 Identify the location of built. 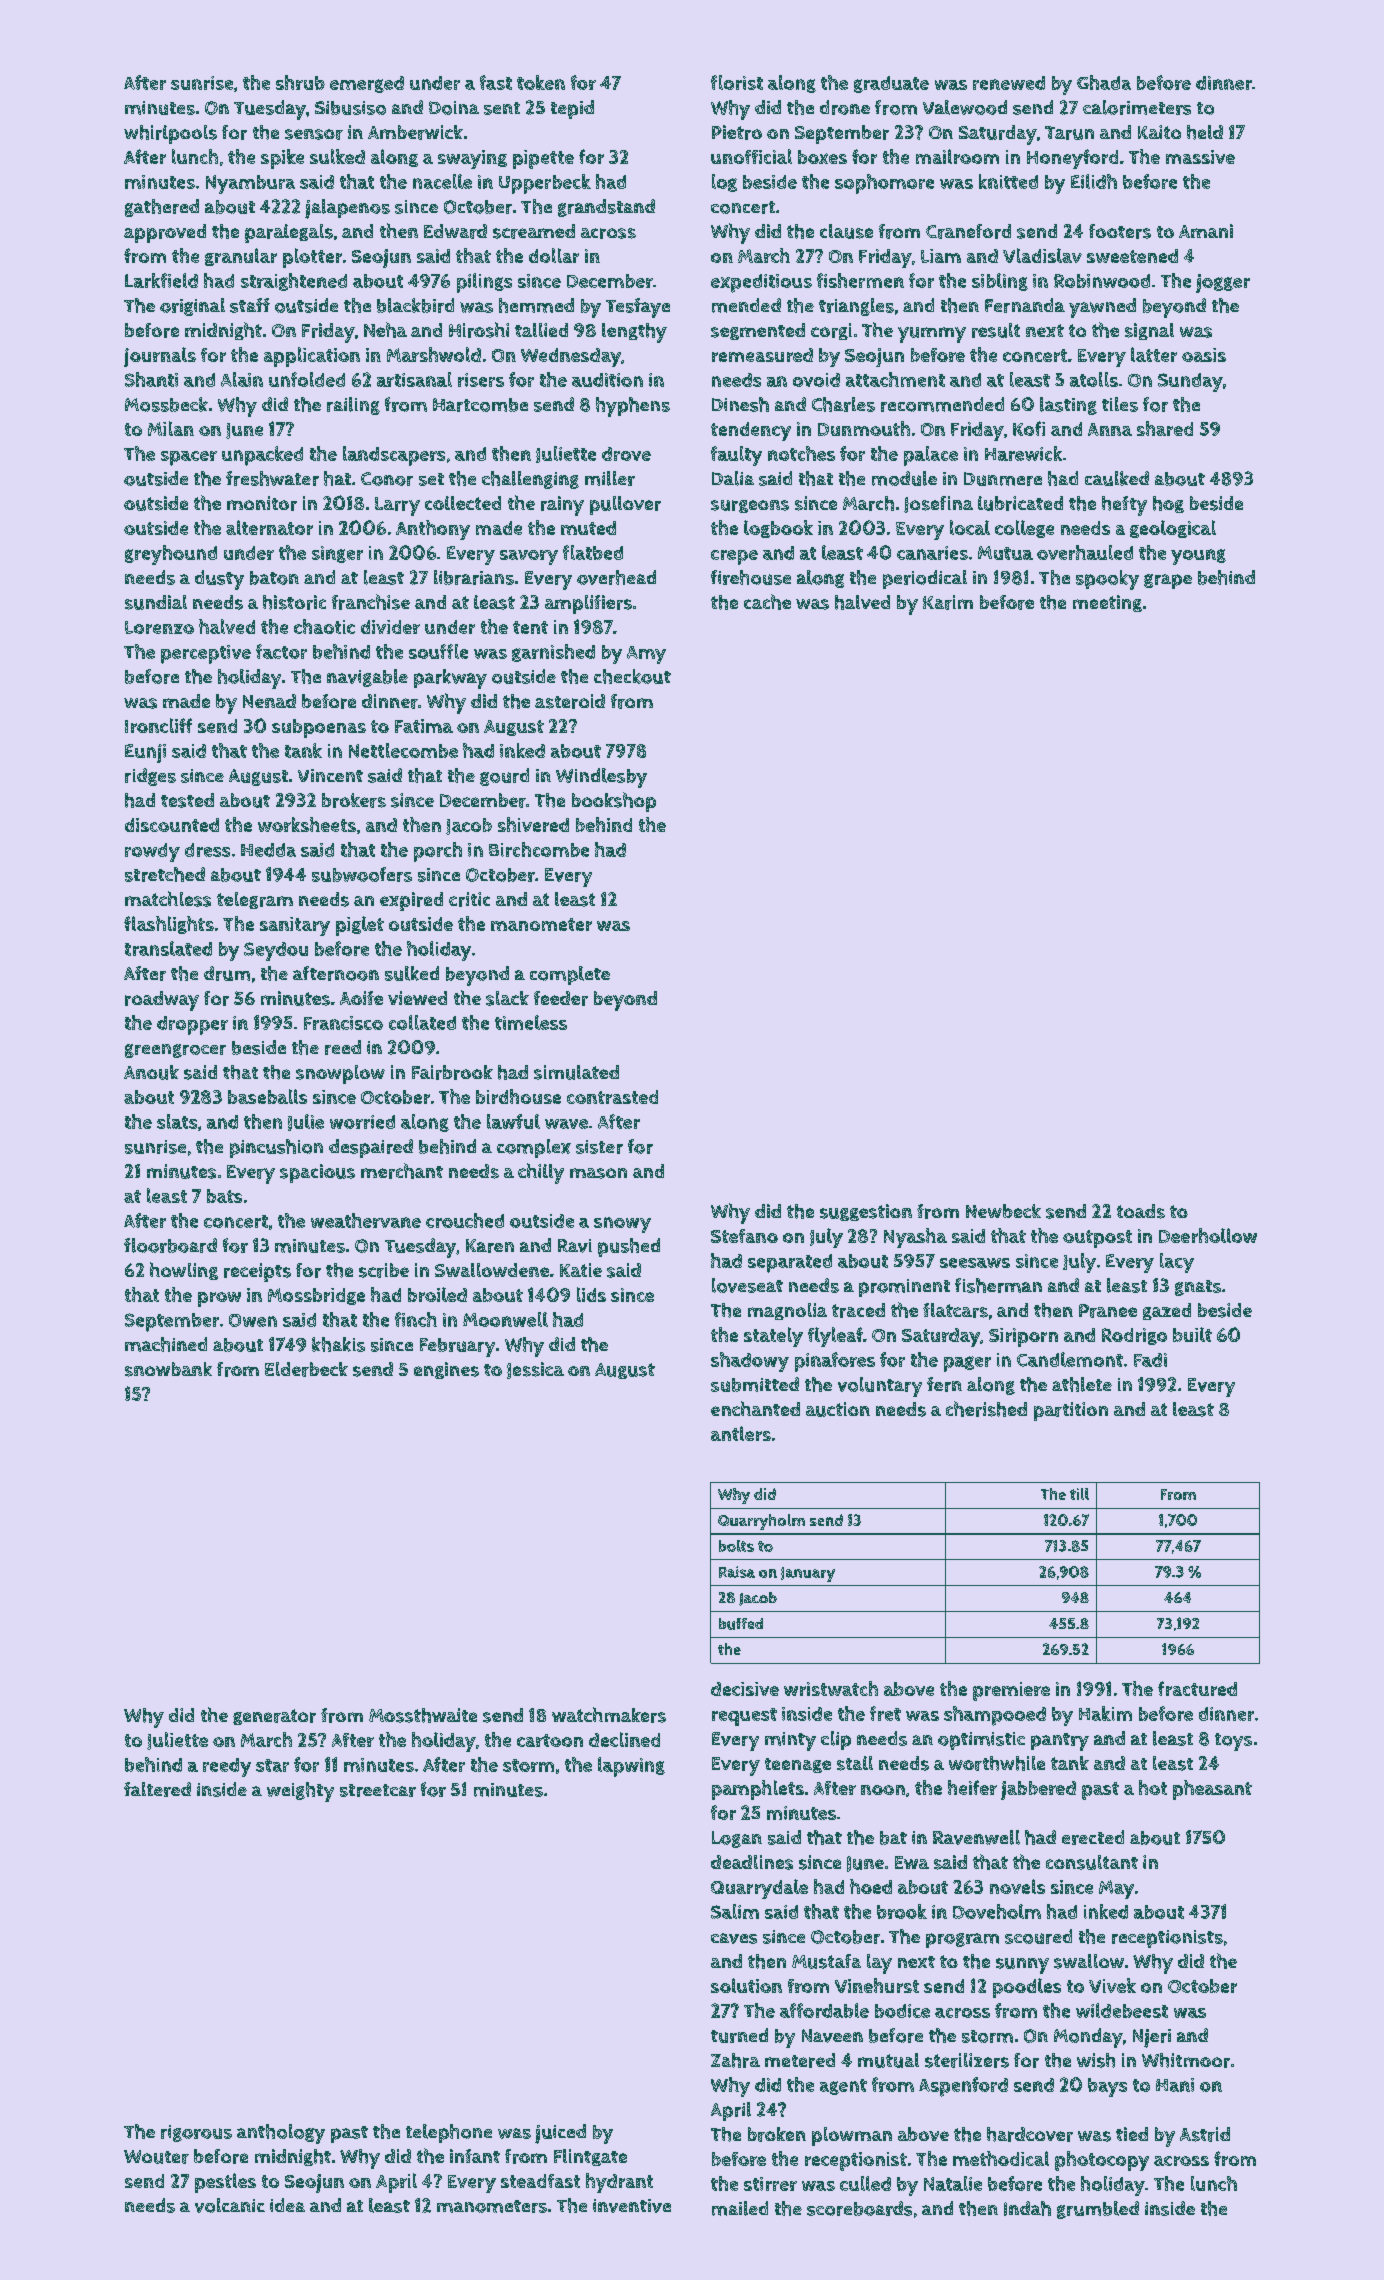
(1192, 1334).
